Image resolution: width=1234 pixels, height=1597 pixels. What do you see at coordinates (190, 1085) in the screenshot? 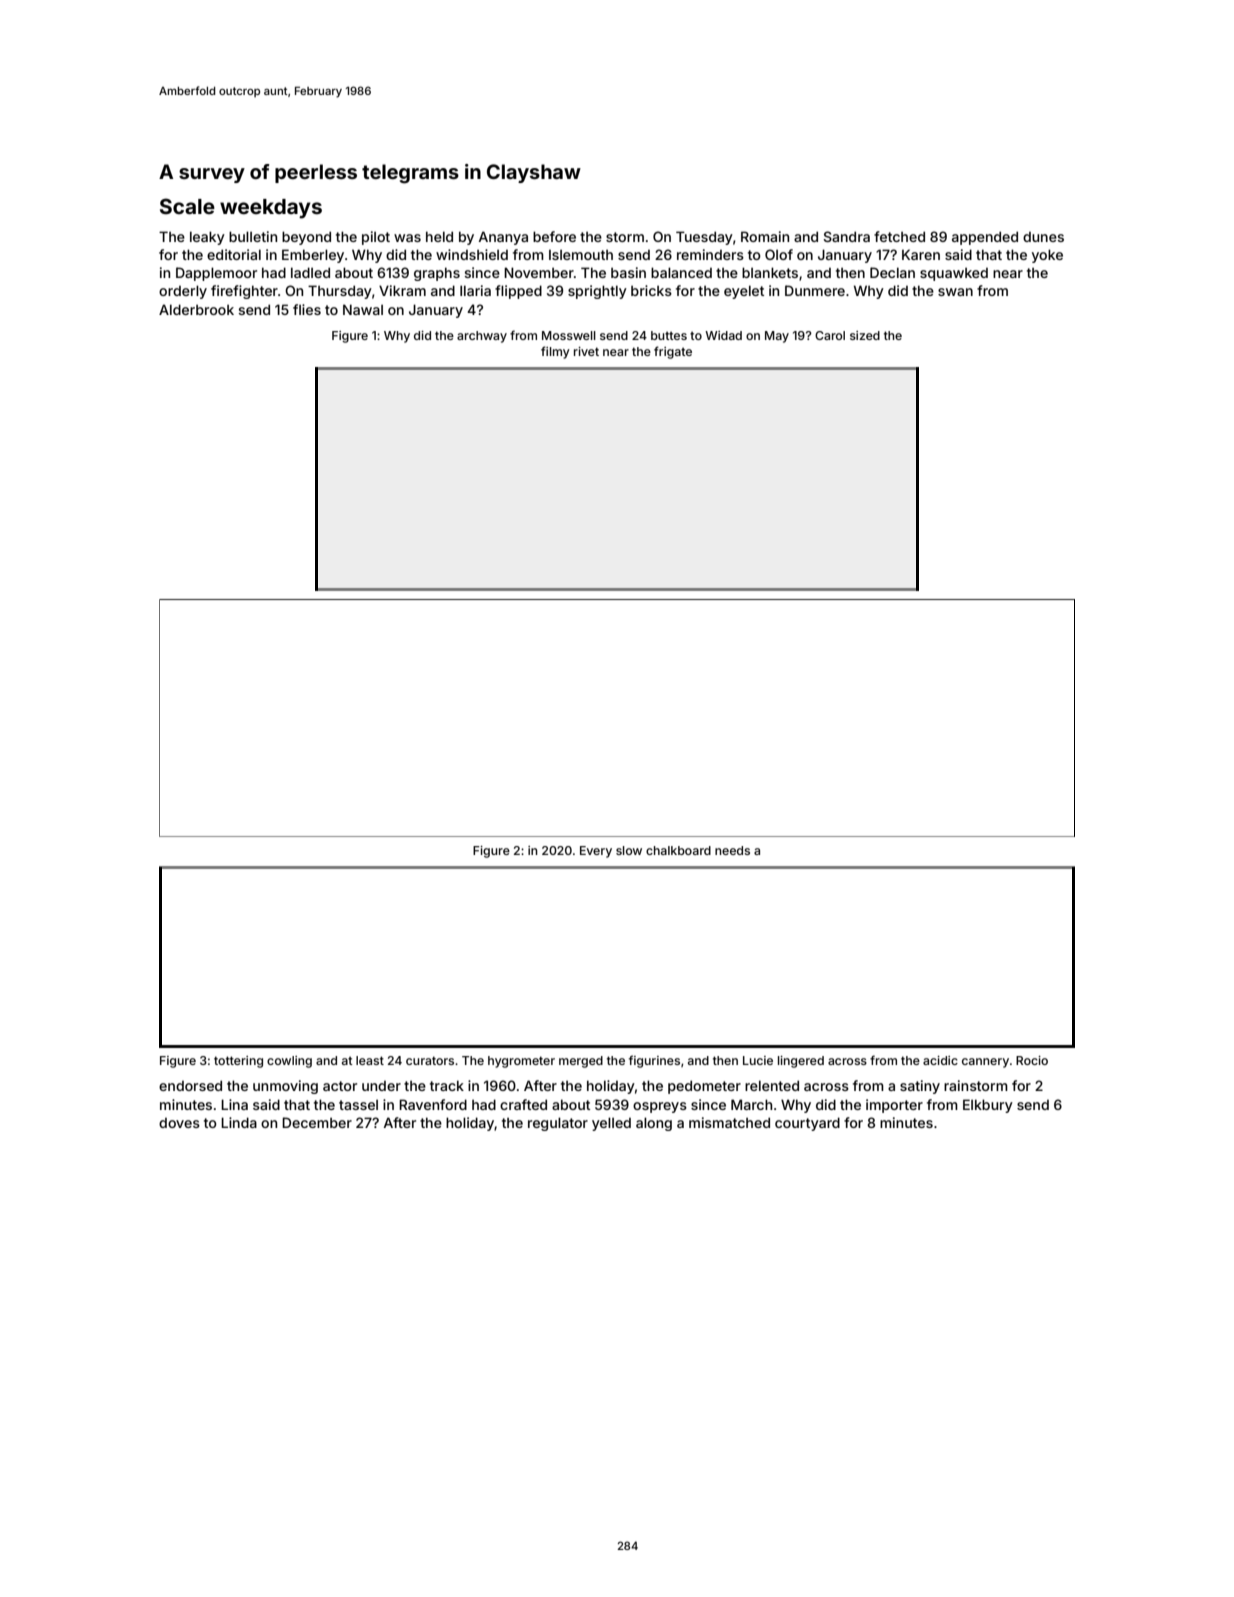
I see `endorsed` at bounding box center [190, 1085].
